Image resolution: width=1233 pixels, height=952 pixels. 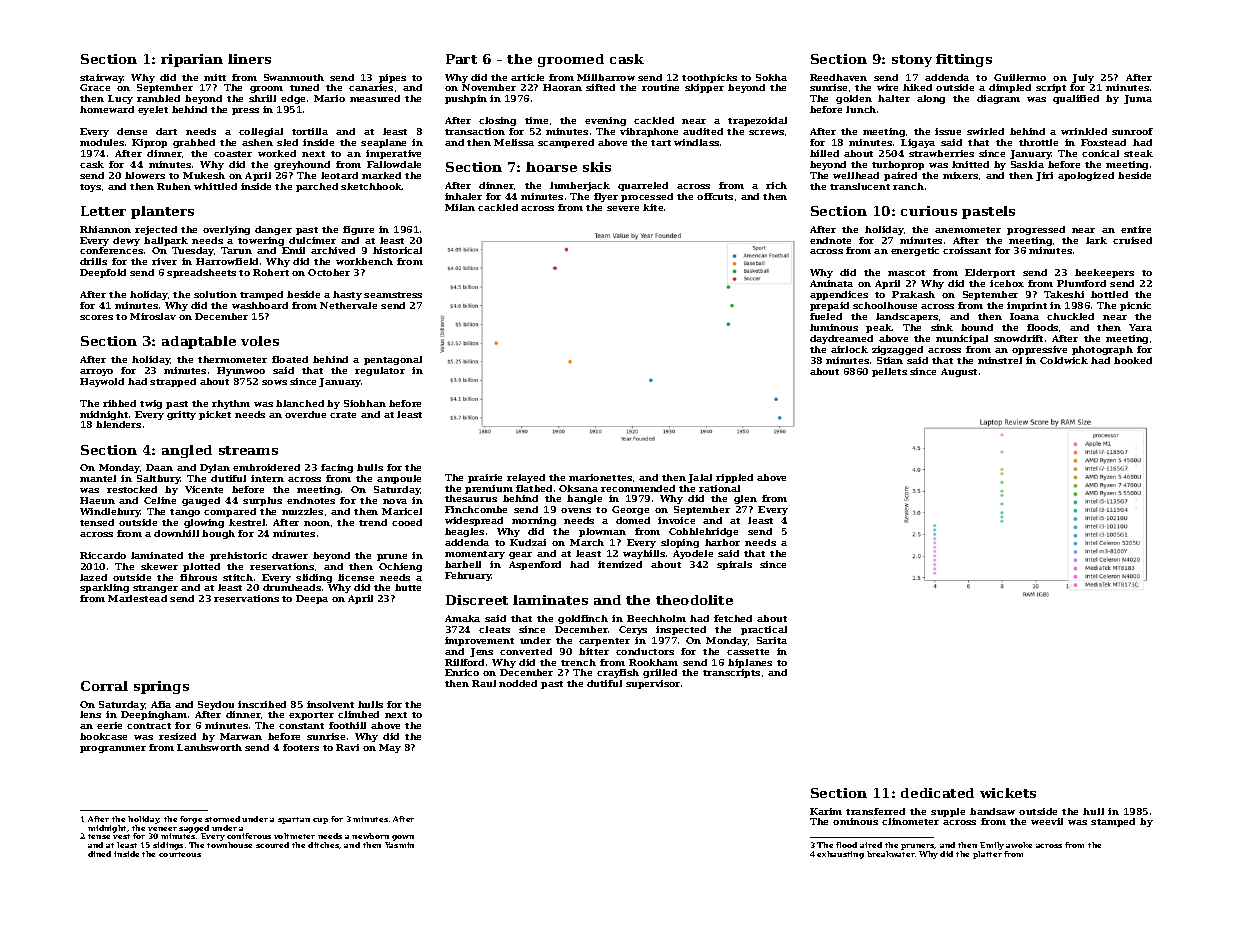 I want to click on Jalal, so click(x=700, y=478).
